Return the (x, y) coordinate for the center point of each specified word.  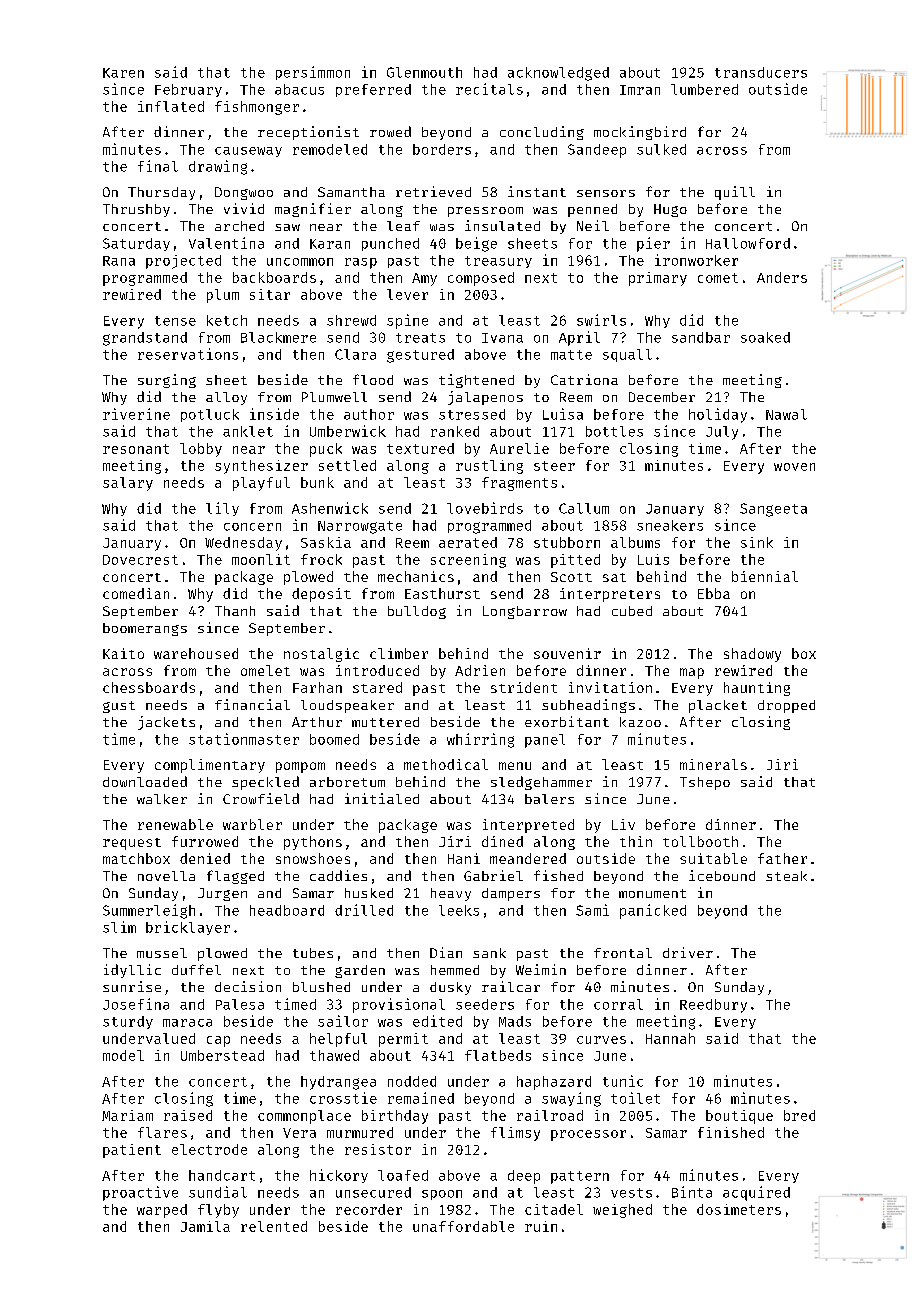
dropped (786, 706)
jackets (166, 723)
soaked (765, 337)
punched (390, 244)
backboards (274, 277)
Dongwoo (244, 193)
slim (119, 927)
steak (786, 876)
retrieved (433, 191)
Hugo (670, 210)
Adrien (480, 670)
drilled (364, 910)
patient (132, 1151)
